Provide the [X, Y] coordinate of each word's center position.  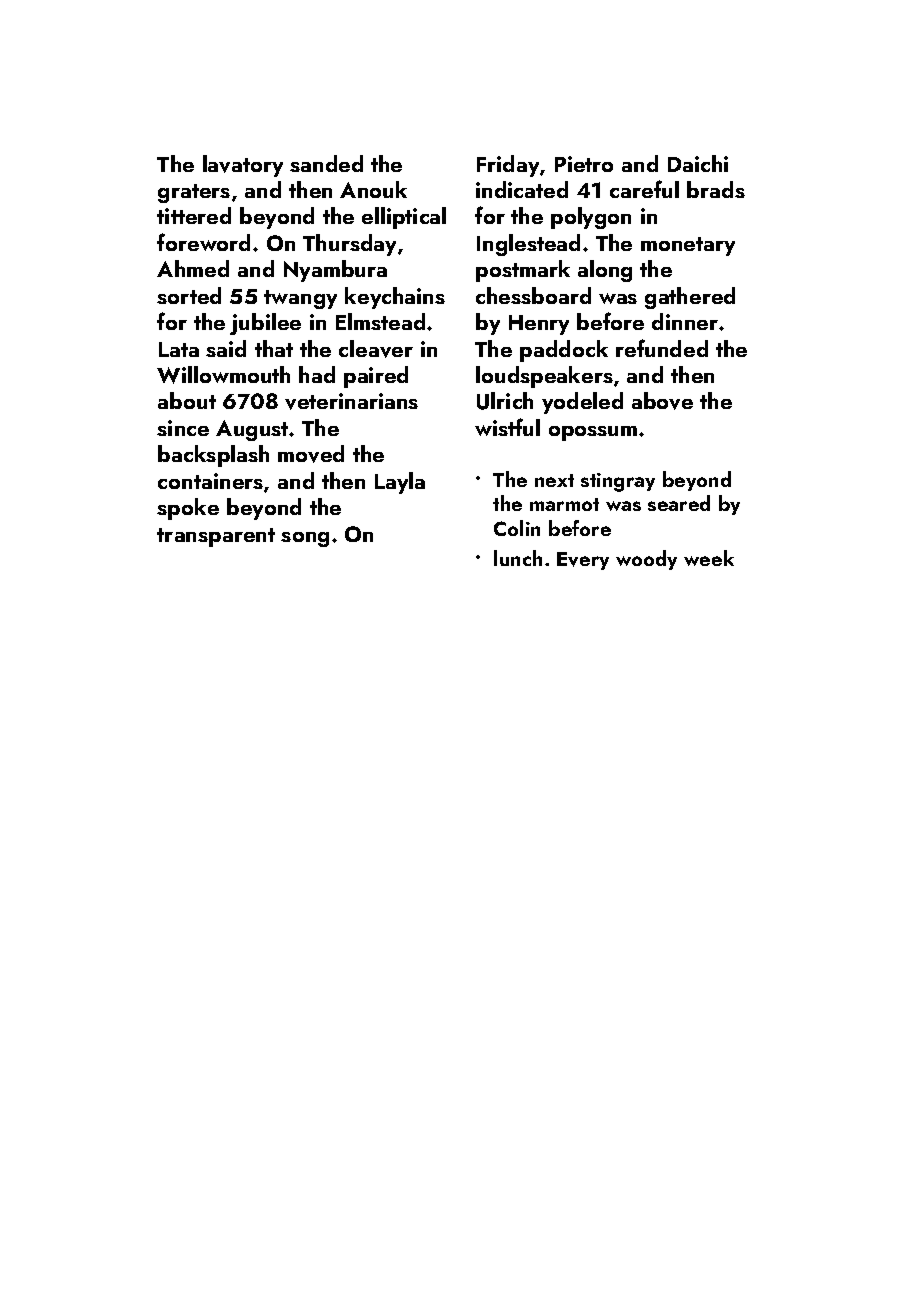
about [187, 400]
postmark [523, 271]
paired [376, 377]
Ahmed [193, 268]
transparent [216, 537]
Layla [400, 483]
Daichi [698, 163]
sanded [326, 163]
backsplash [213, 456]
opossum [593, 433]
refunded [662, 348]
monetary [688, 246]
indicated [522, 189]
